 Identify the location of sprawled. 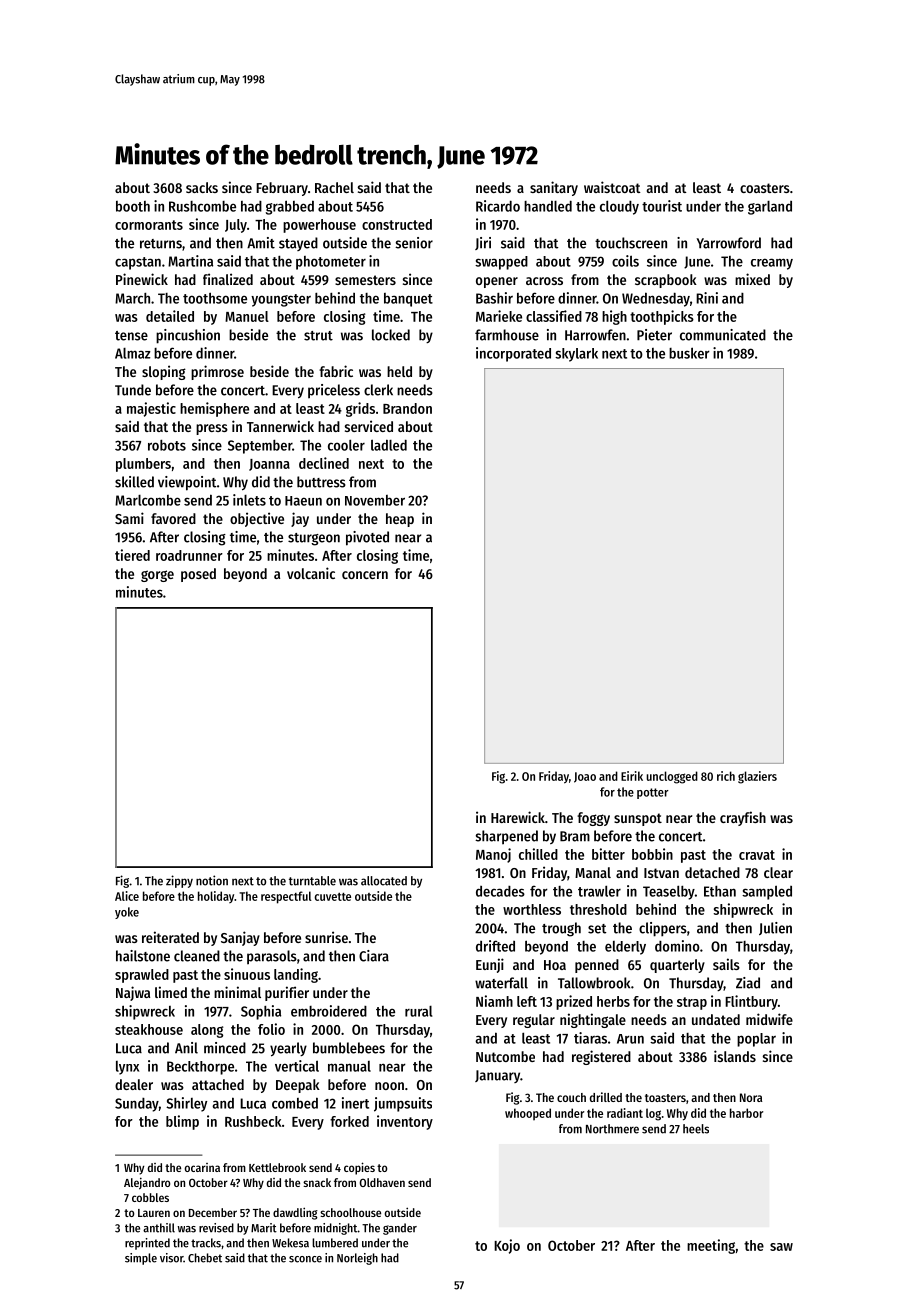
(142, 976).
